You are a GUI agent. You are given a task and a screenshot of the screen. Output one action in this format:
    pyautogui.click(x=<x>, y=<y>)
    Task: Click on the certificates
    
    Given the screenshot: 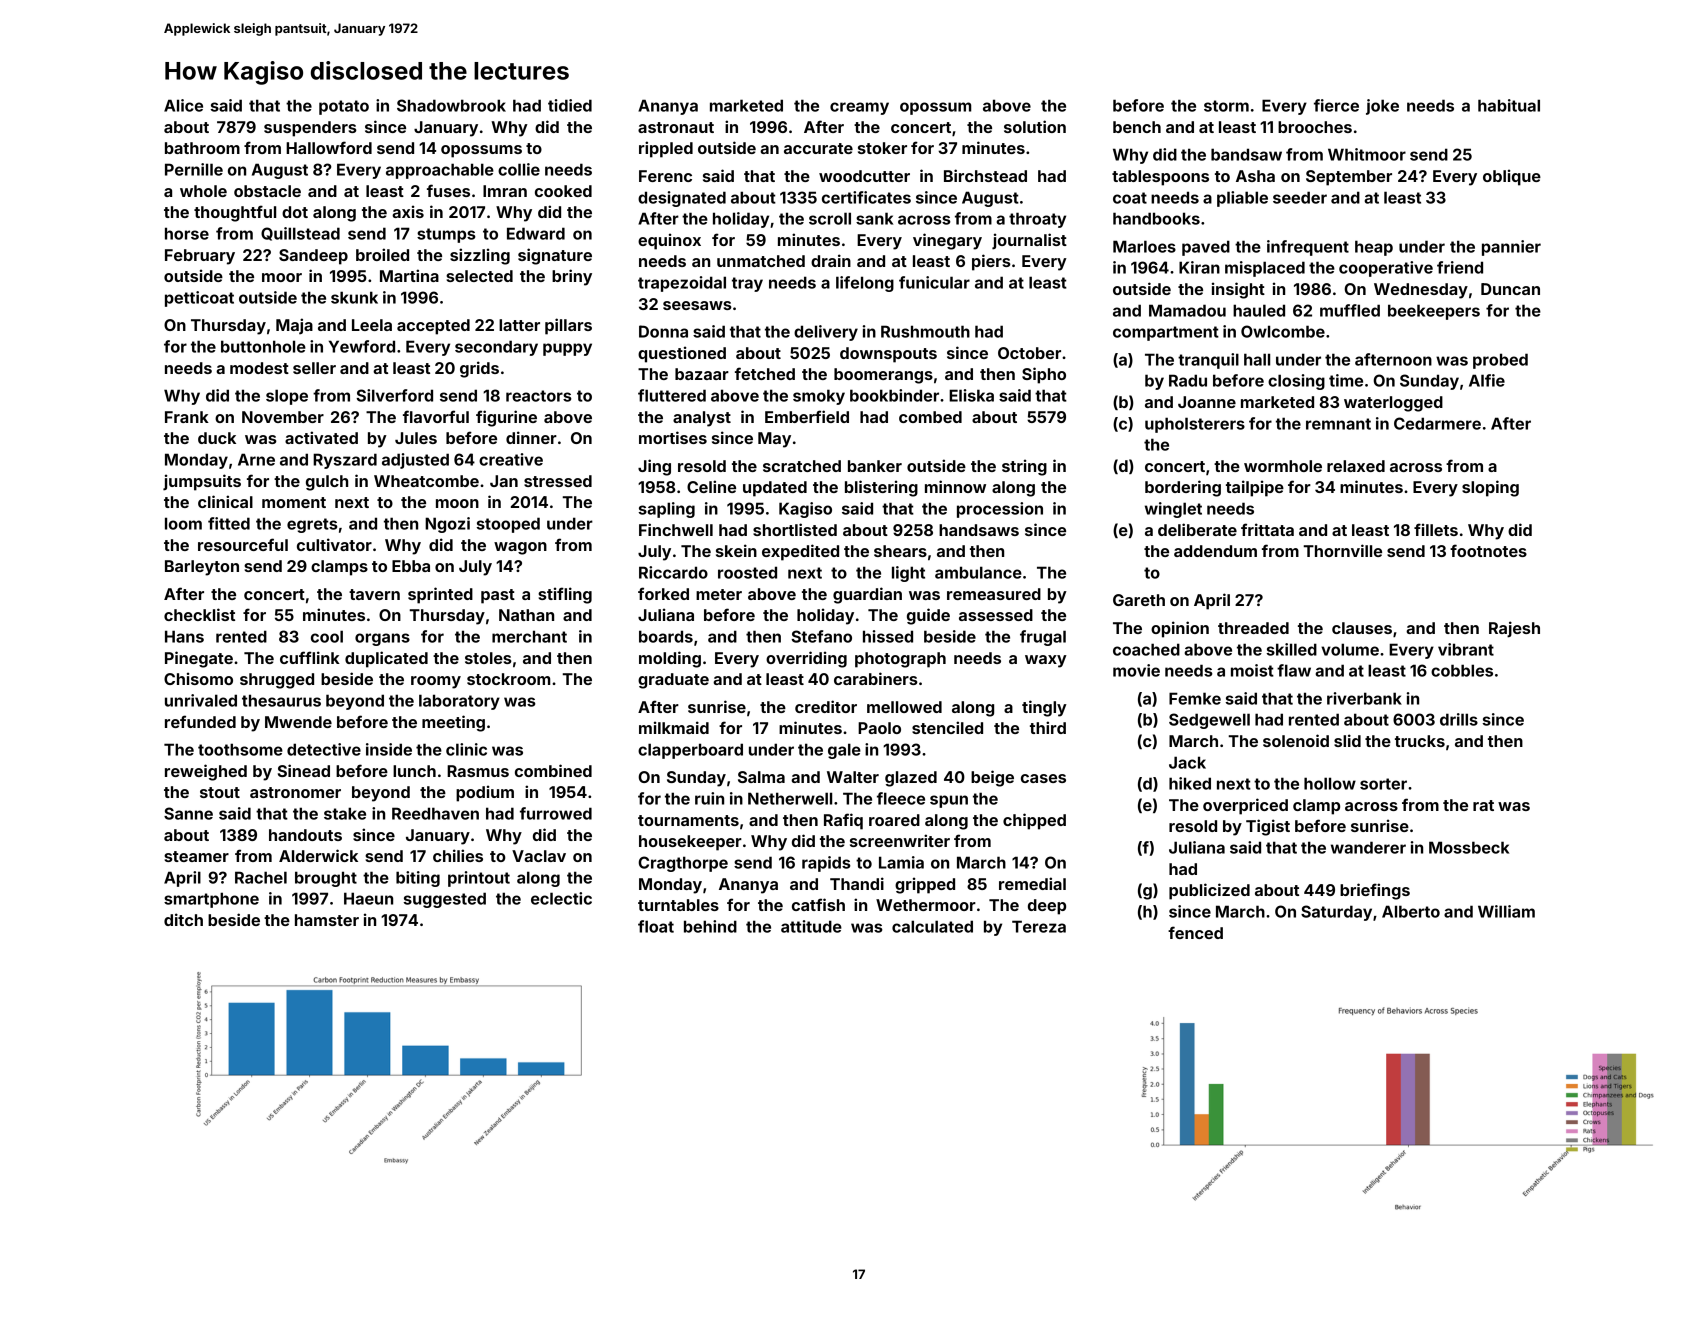 What is the action you would take?
    pyautogui.click(x=866, y=197)
